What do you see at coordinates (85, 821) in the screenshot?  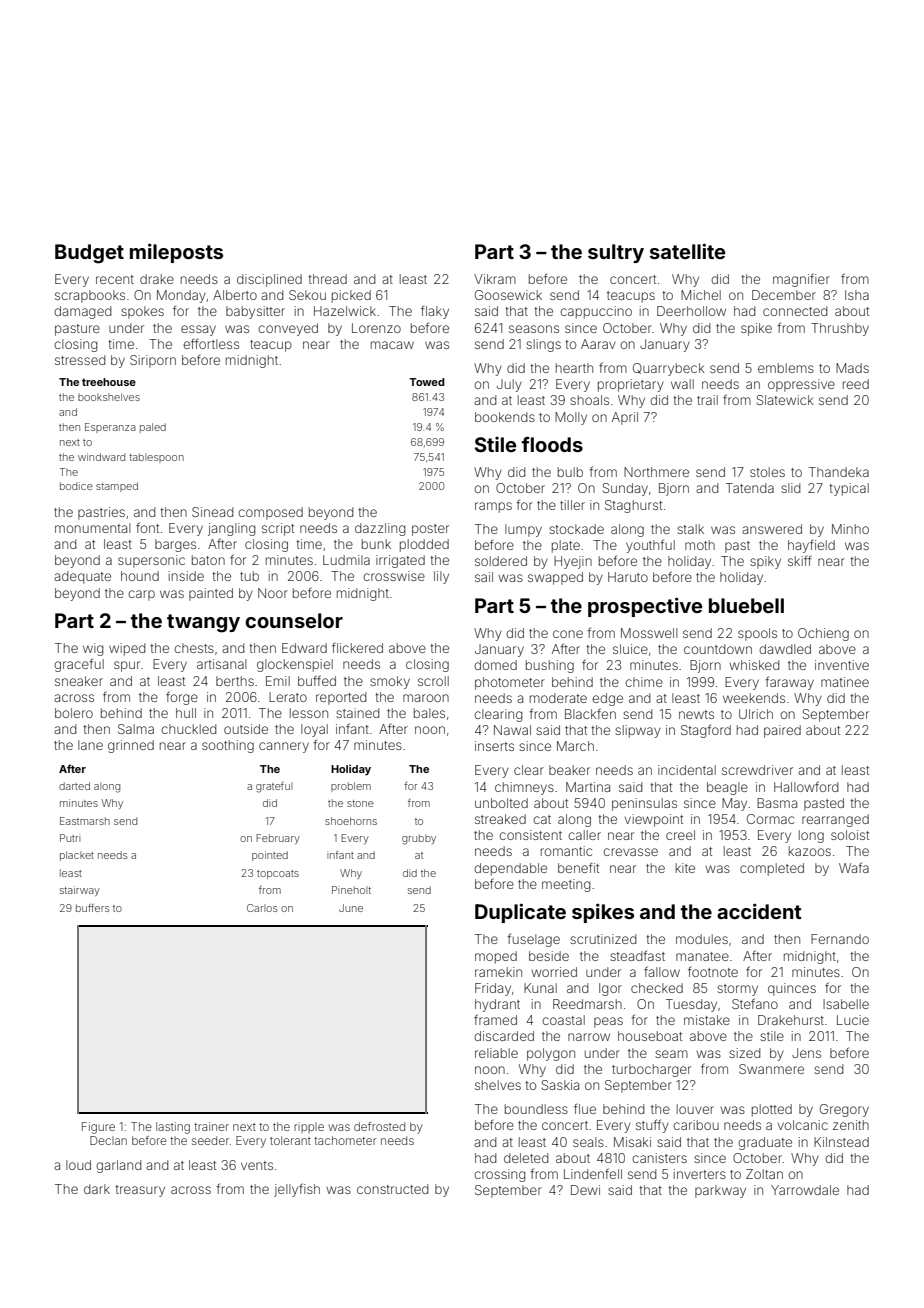 I see `Eastmarsh` at bounding box center [85, 821].
